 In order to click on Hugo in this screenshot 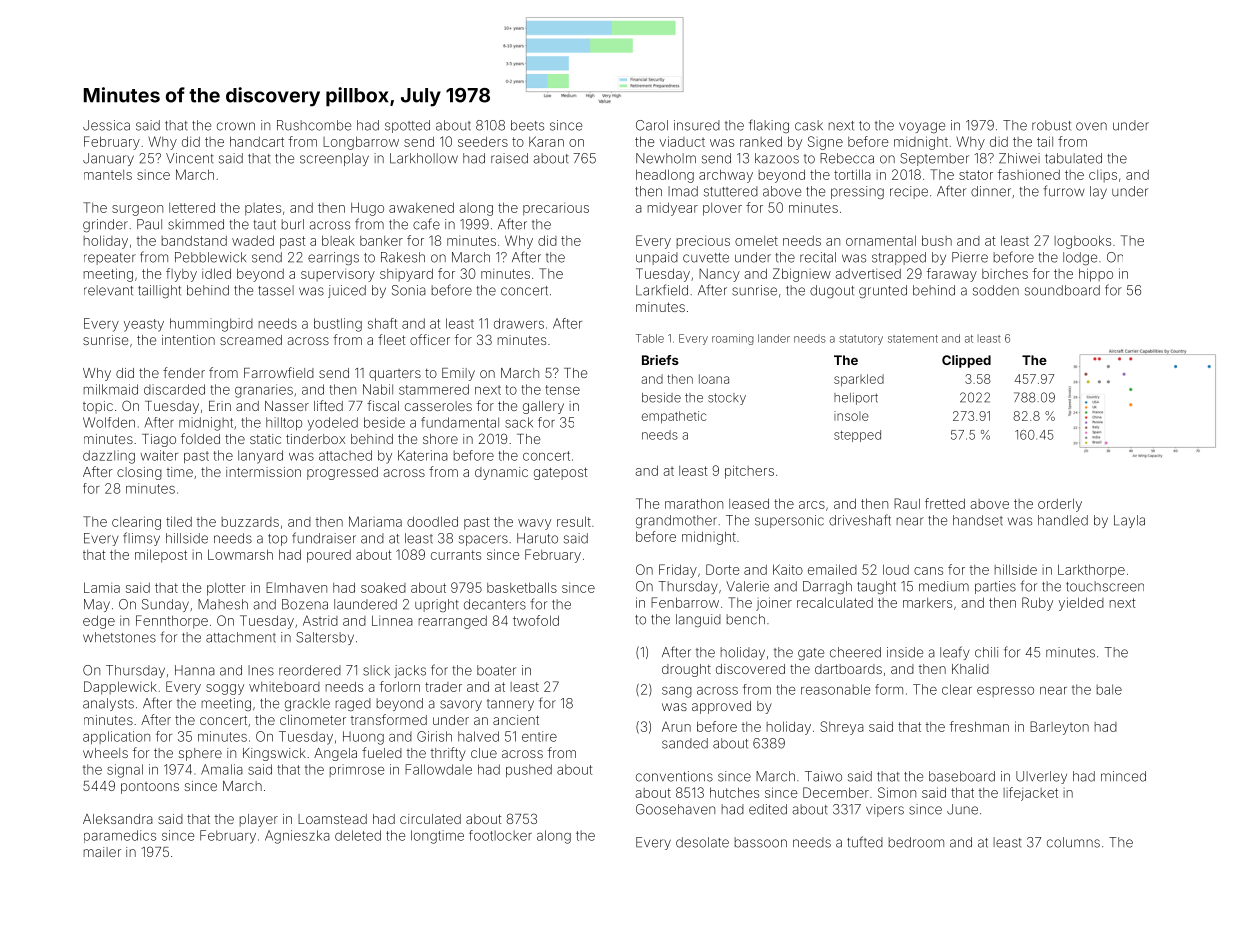, I will do `click(367, 209)`.
